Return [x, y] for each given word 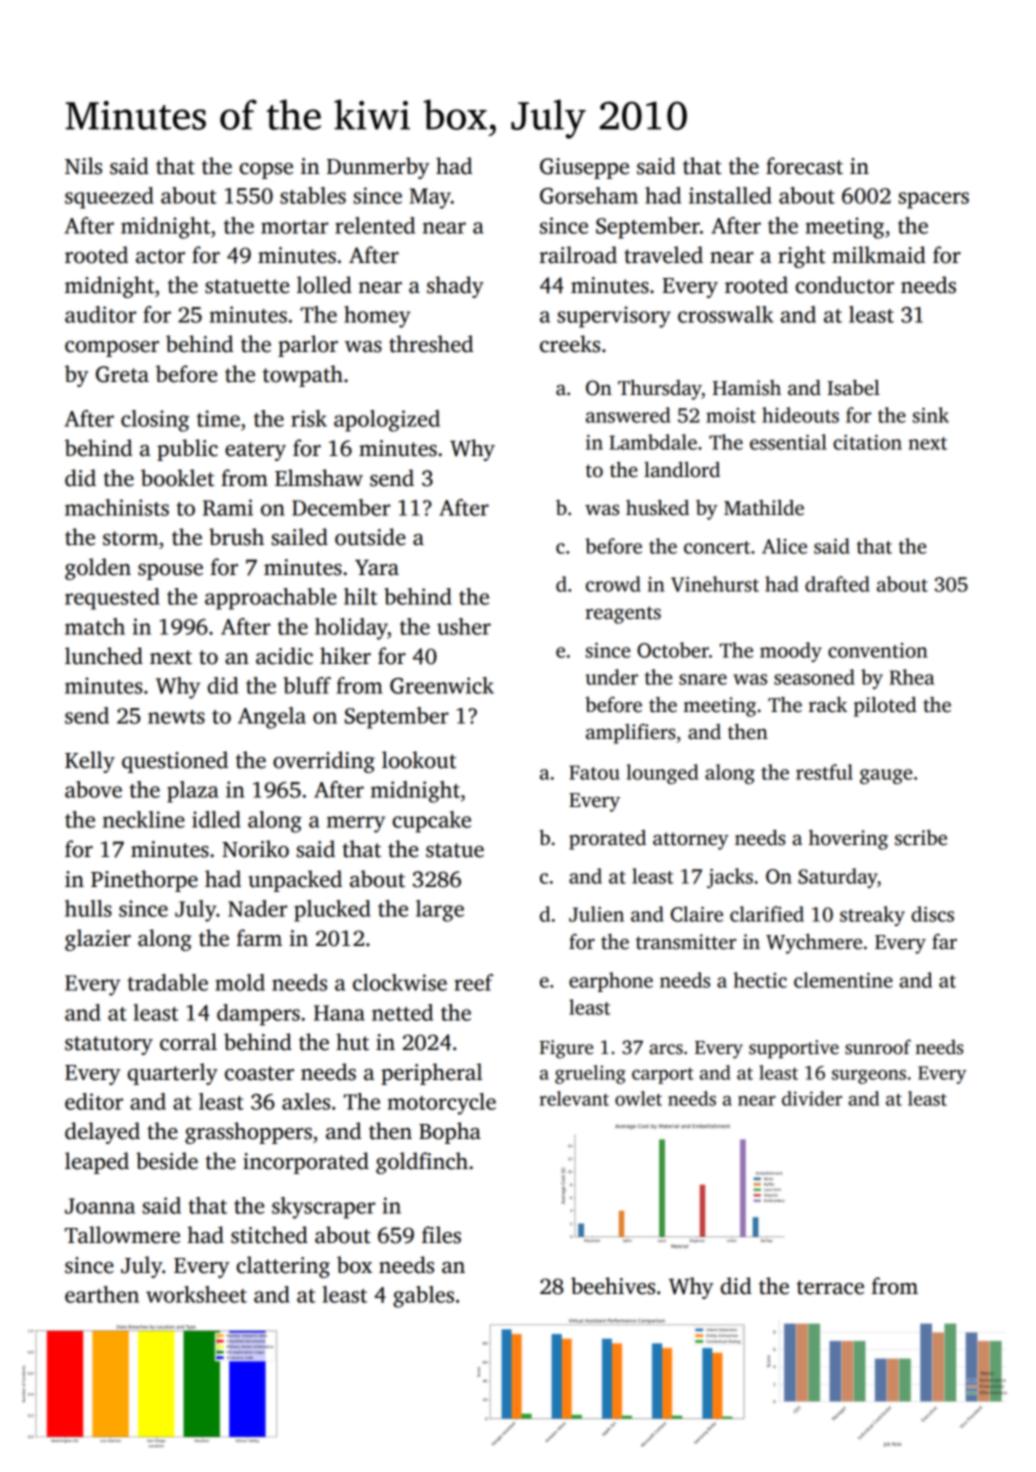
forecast [804, 166]
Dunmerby [378, 168]
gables [423, 1297]
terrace [830, 1287]
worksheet [196, 1294]
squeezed [109, 198]
